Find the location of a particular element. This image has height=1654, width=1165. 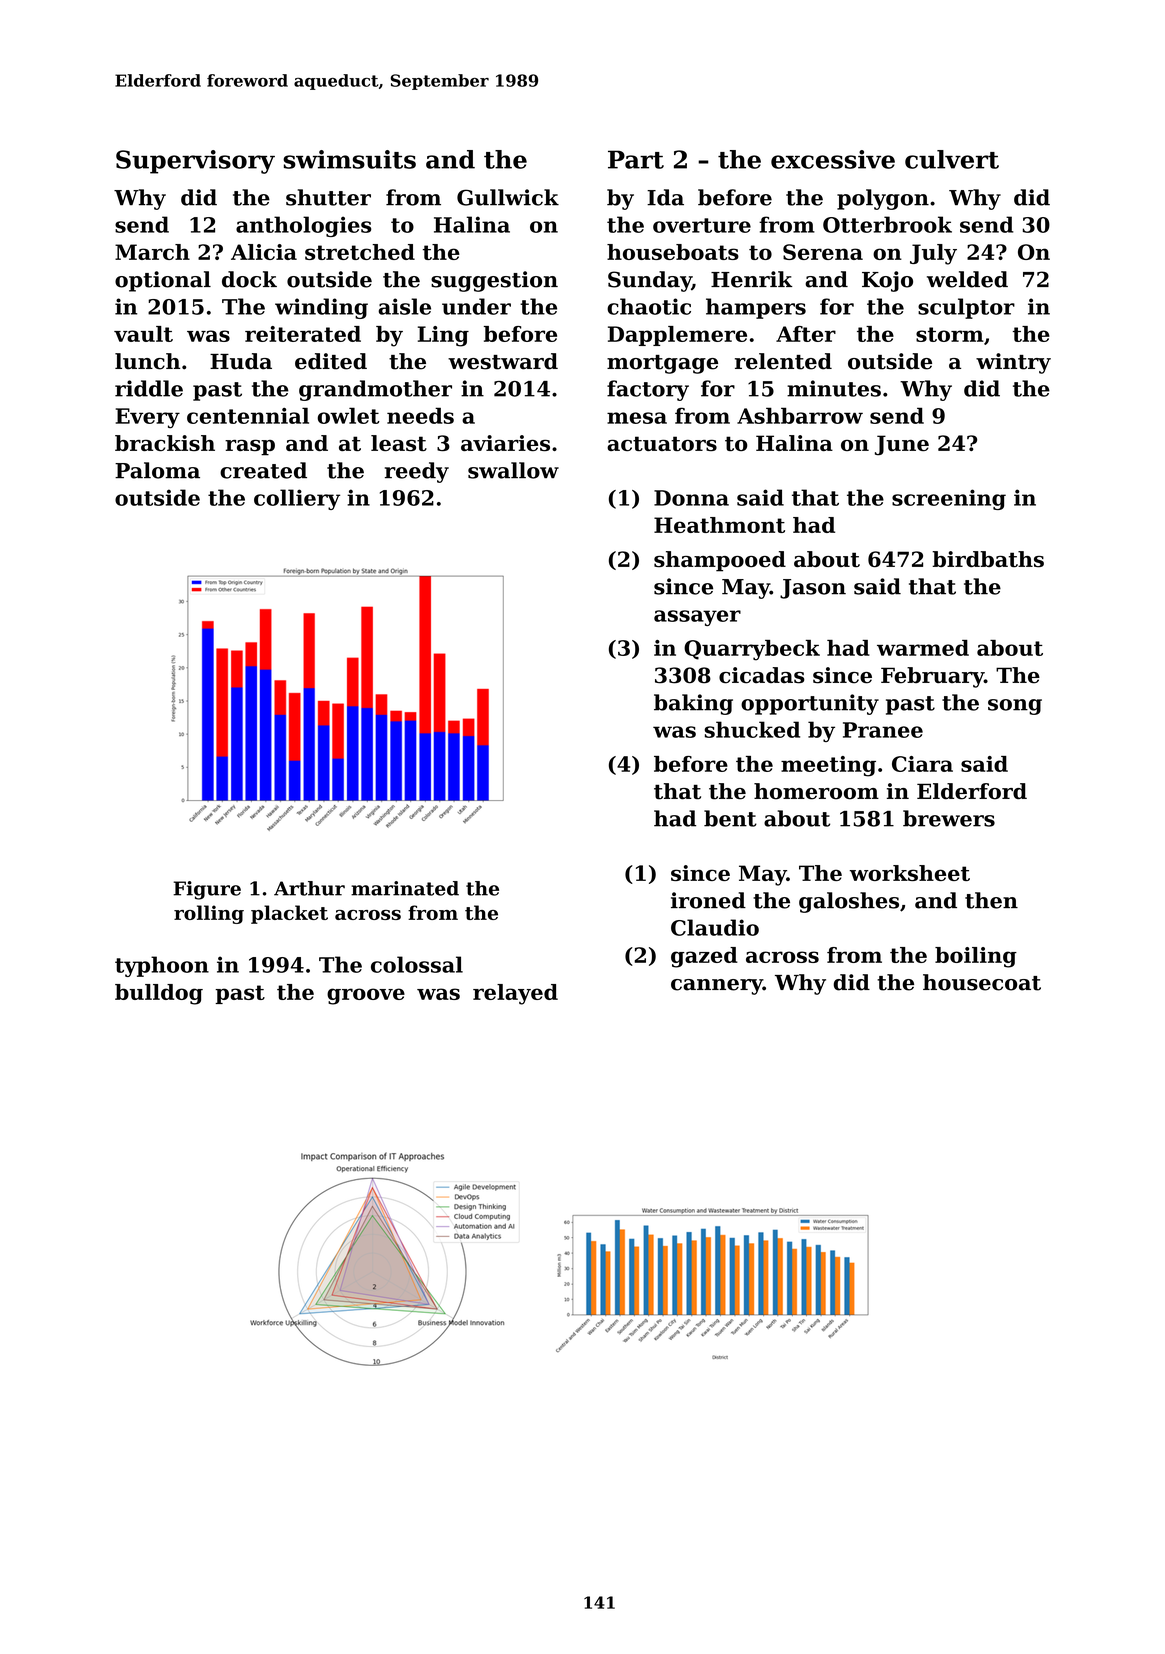

Figure is located at coordinates (207, 890).
